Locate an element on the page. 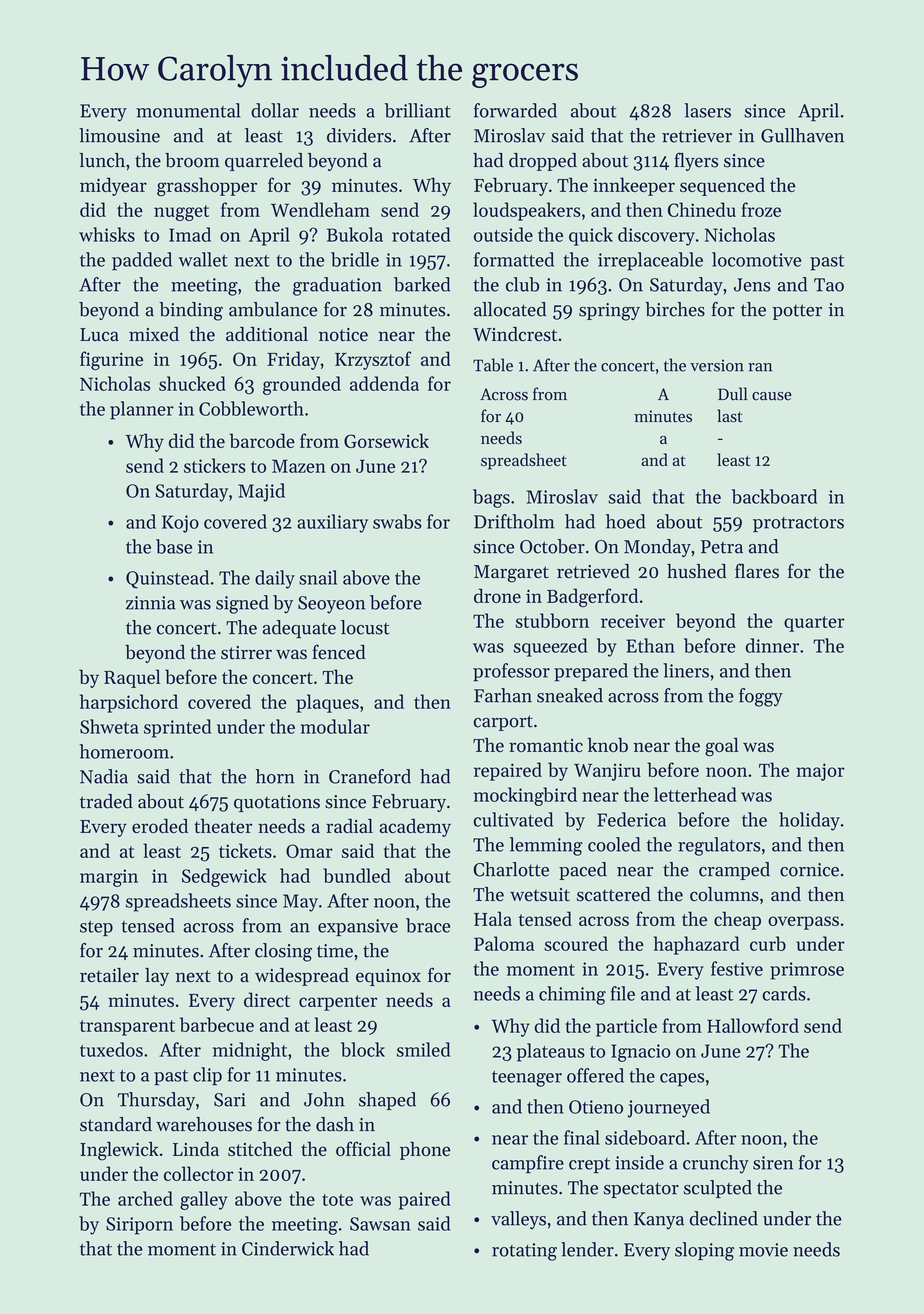 Image resolution: width=924 pixels, height=1314 pixels. Siriporn is located at coordinates (139, 1226).
